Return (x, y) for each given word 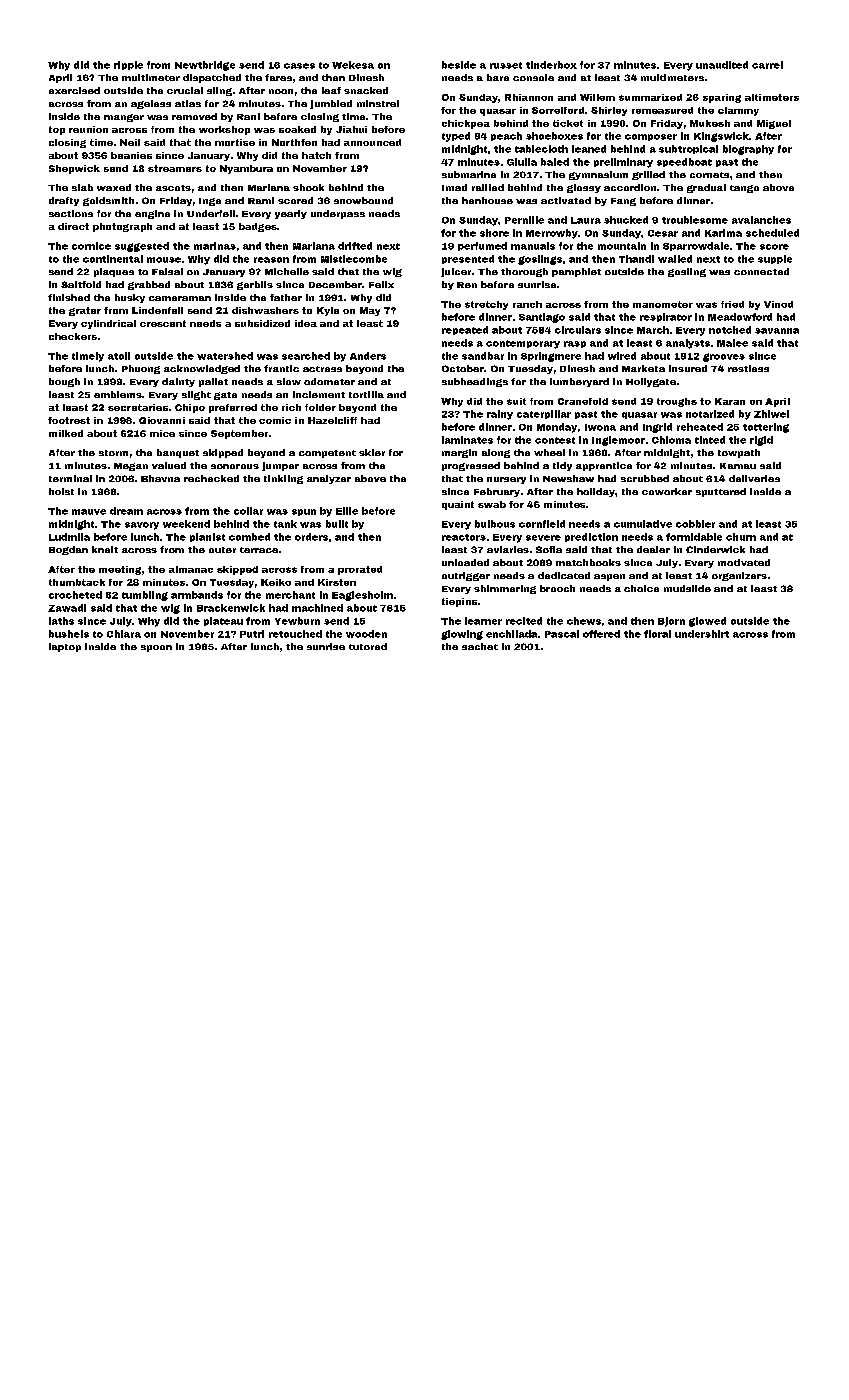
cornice (91, 246)
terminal (70, 478)
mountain (622, 246)
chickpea (466, 124)
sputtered (721, 492)
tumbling (145, 596)
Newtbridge (205, 66)
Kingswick (721, 137)
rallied (488, 187)
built (337, 524)
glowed (707, 622)
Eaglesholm (362, 596)
